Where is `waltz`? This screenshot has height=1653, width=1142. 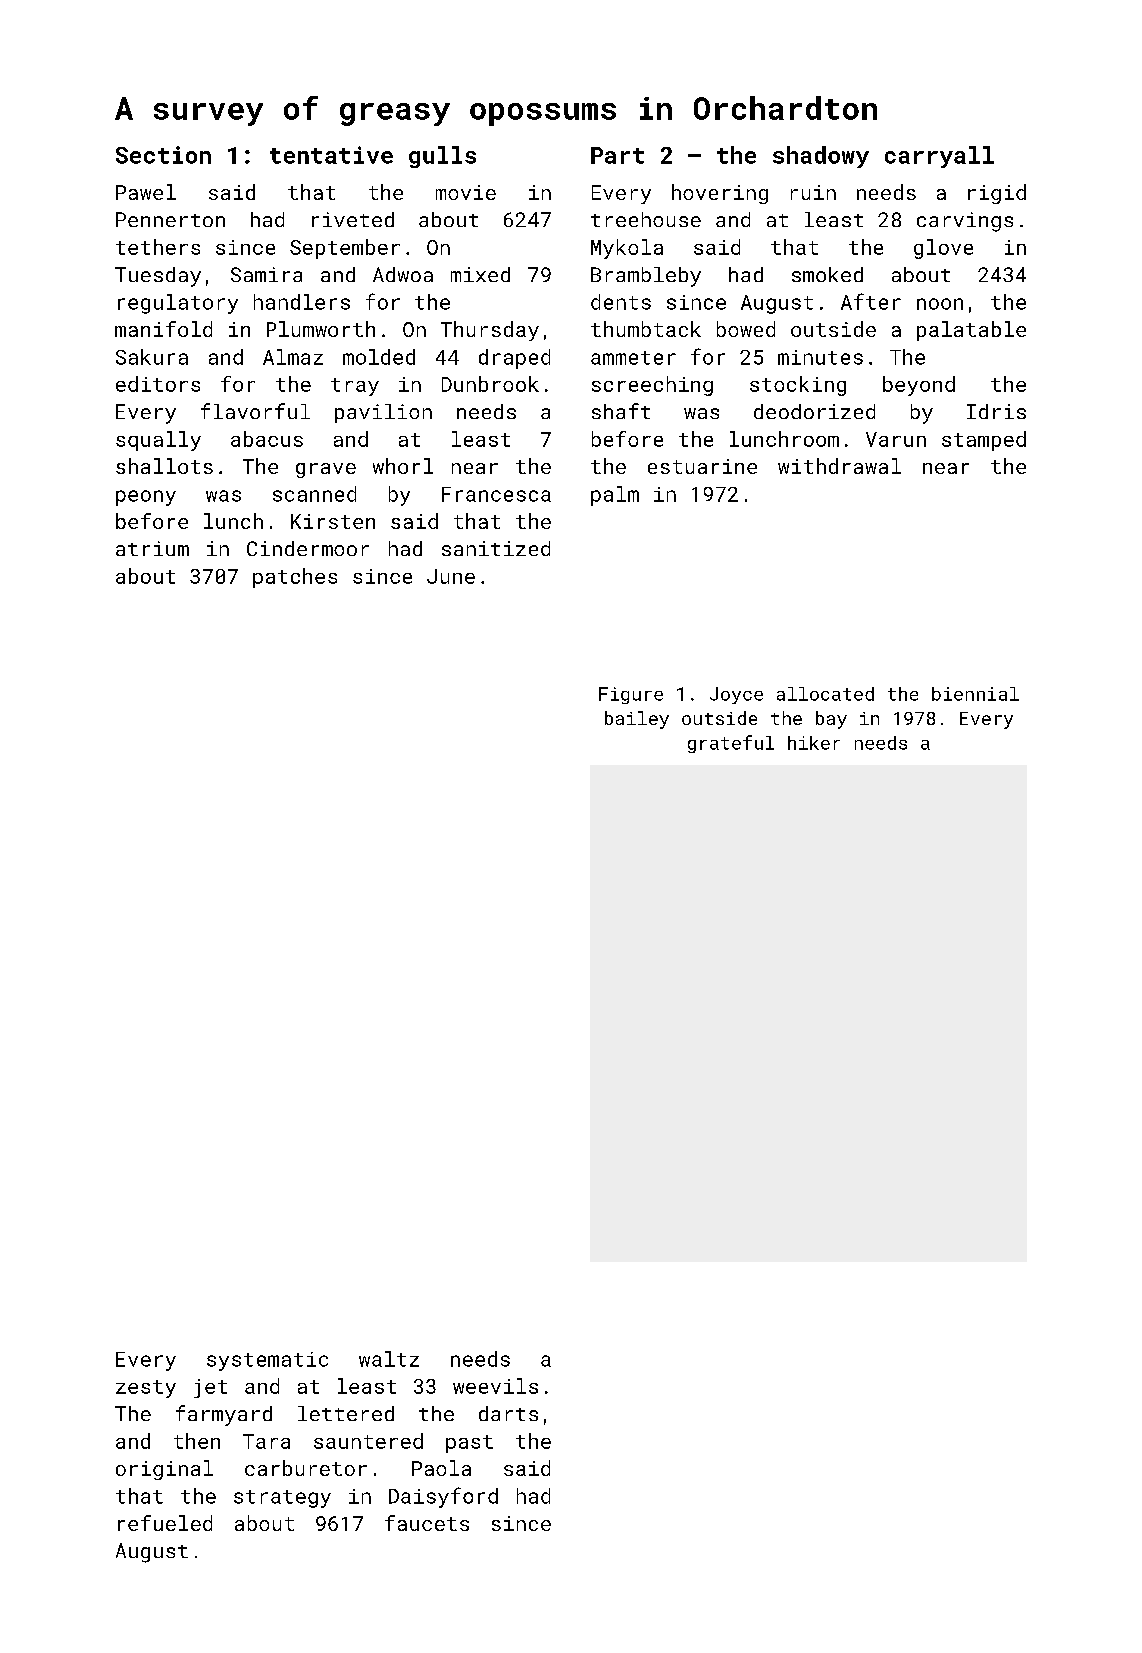 waltz is located at coordinates (389, 1359).
